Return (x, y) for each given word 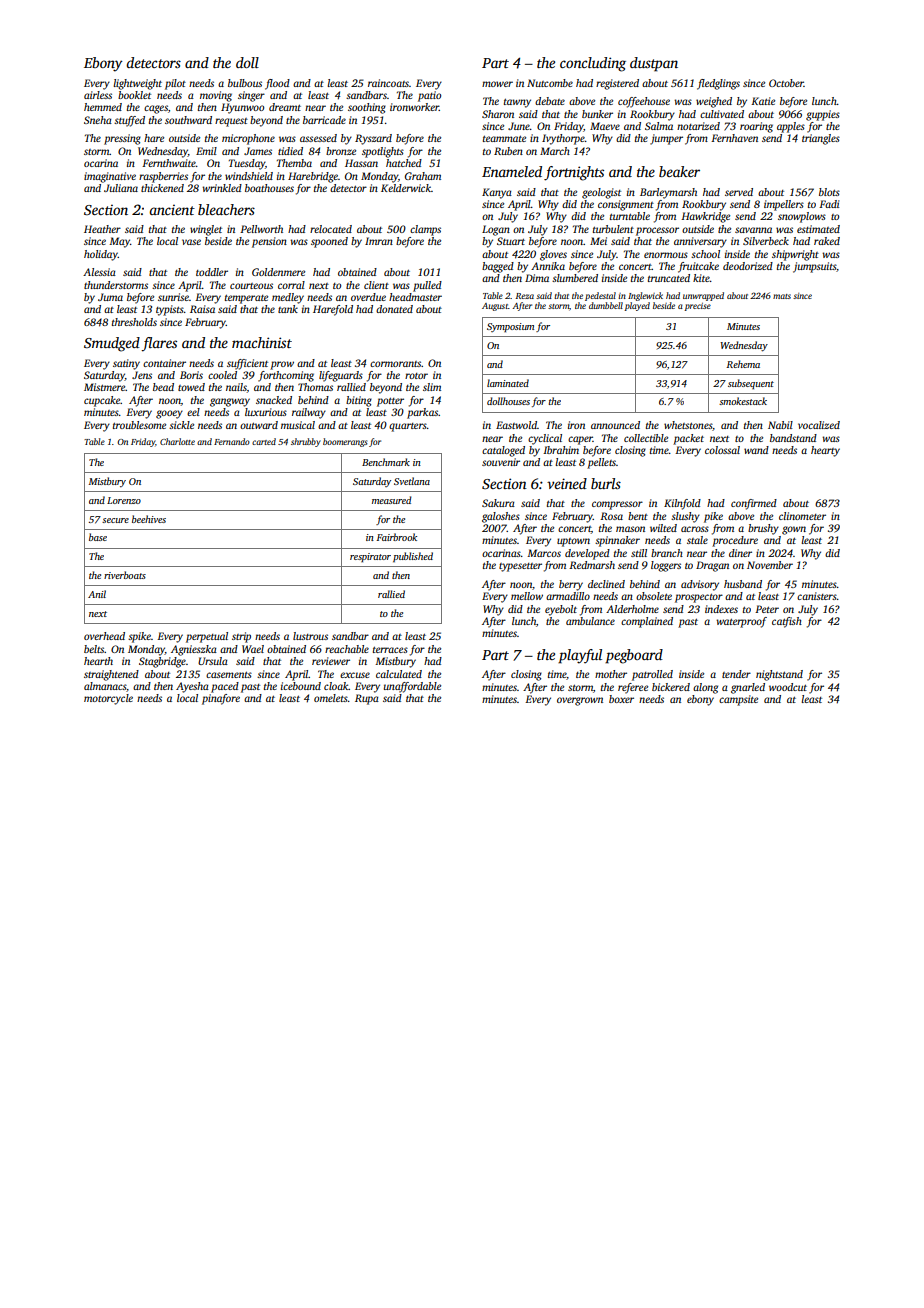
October (786, 83)
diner (740, 553)
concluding (593, 64)
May (119, 242)
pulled (427, 286)
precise (697, 307)
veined (567, 483)
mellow (527, 596)
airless (98, 95)
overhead (104, 636)
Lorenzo (124, 500)
